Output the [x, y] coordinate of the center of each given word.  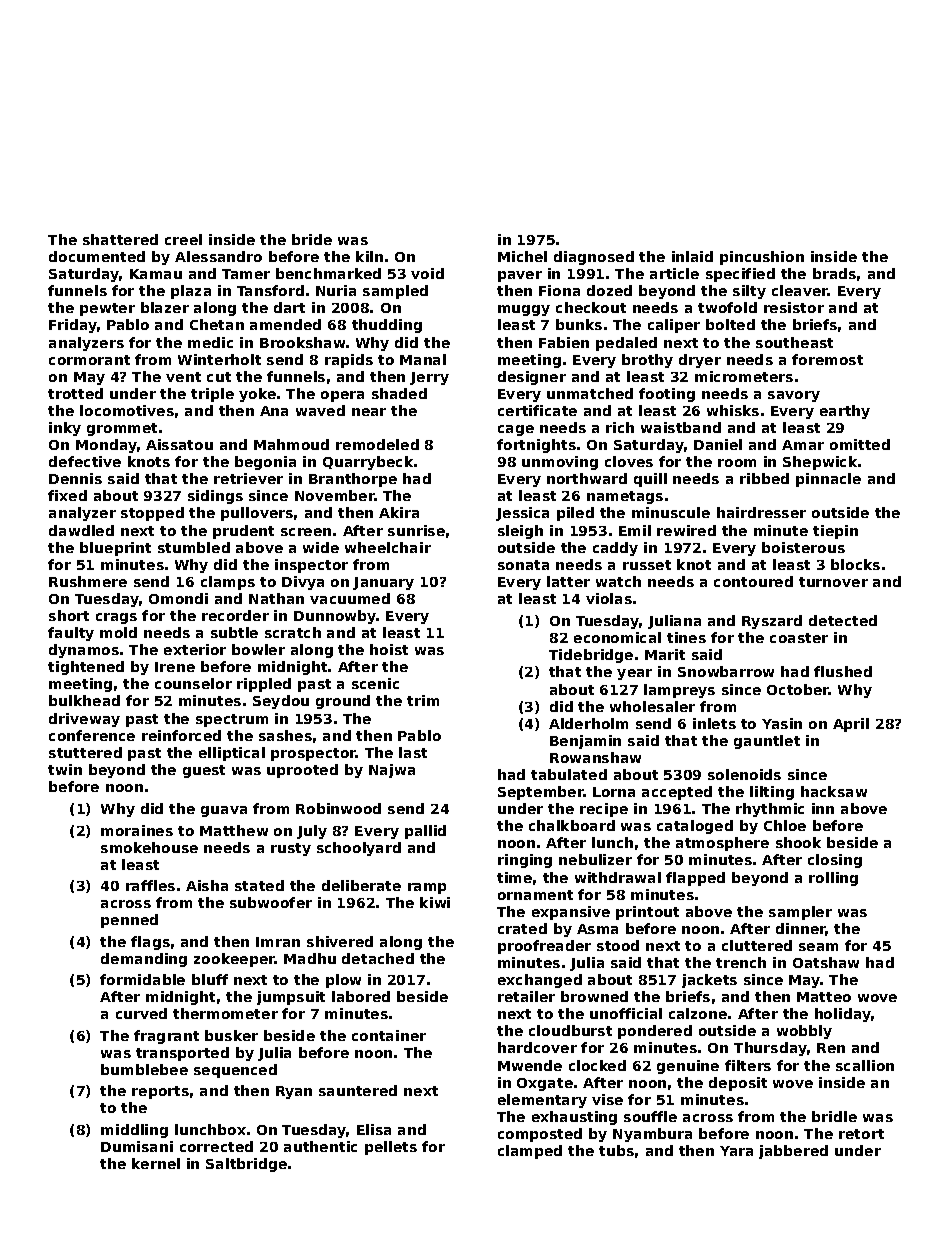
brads [834, 273]
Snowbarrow [726, 671]
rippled [264, 685]
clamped [530, 1152]
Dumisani [137, 1146]
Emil [635, 530]
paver [520, 276]
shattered [120, 239]
